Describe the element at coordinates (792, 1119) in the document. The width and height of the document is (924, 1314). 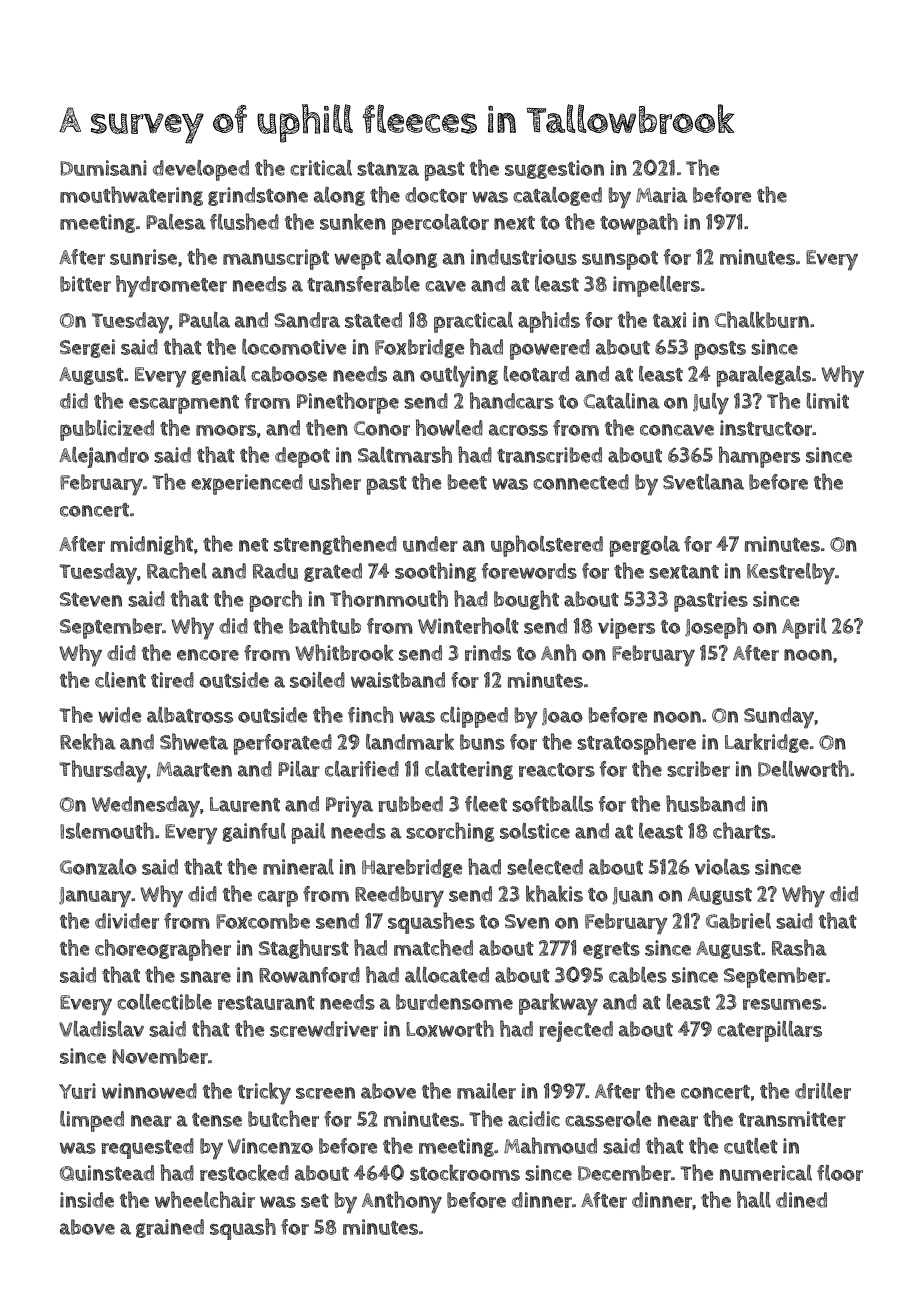
I see `transmitter` at that location.
